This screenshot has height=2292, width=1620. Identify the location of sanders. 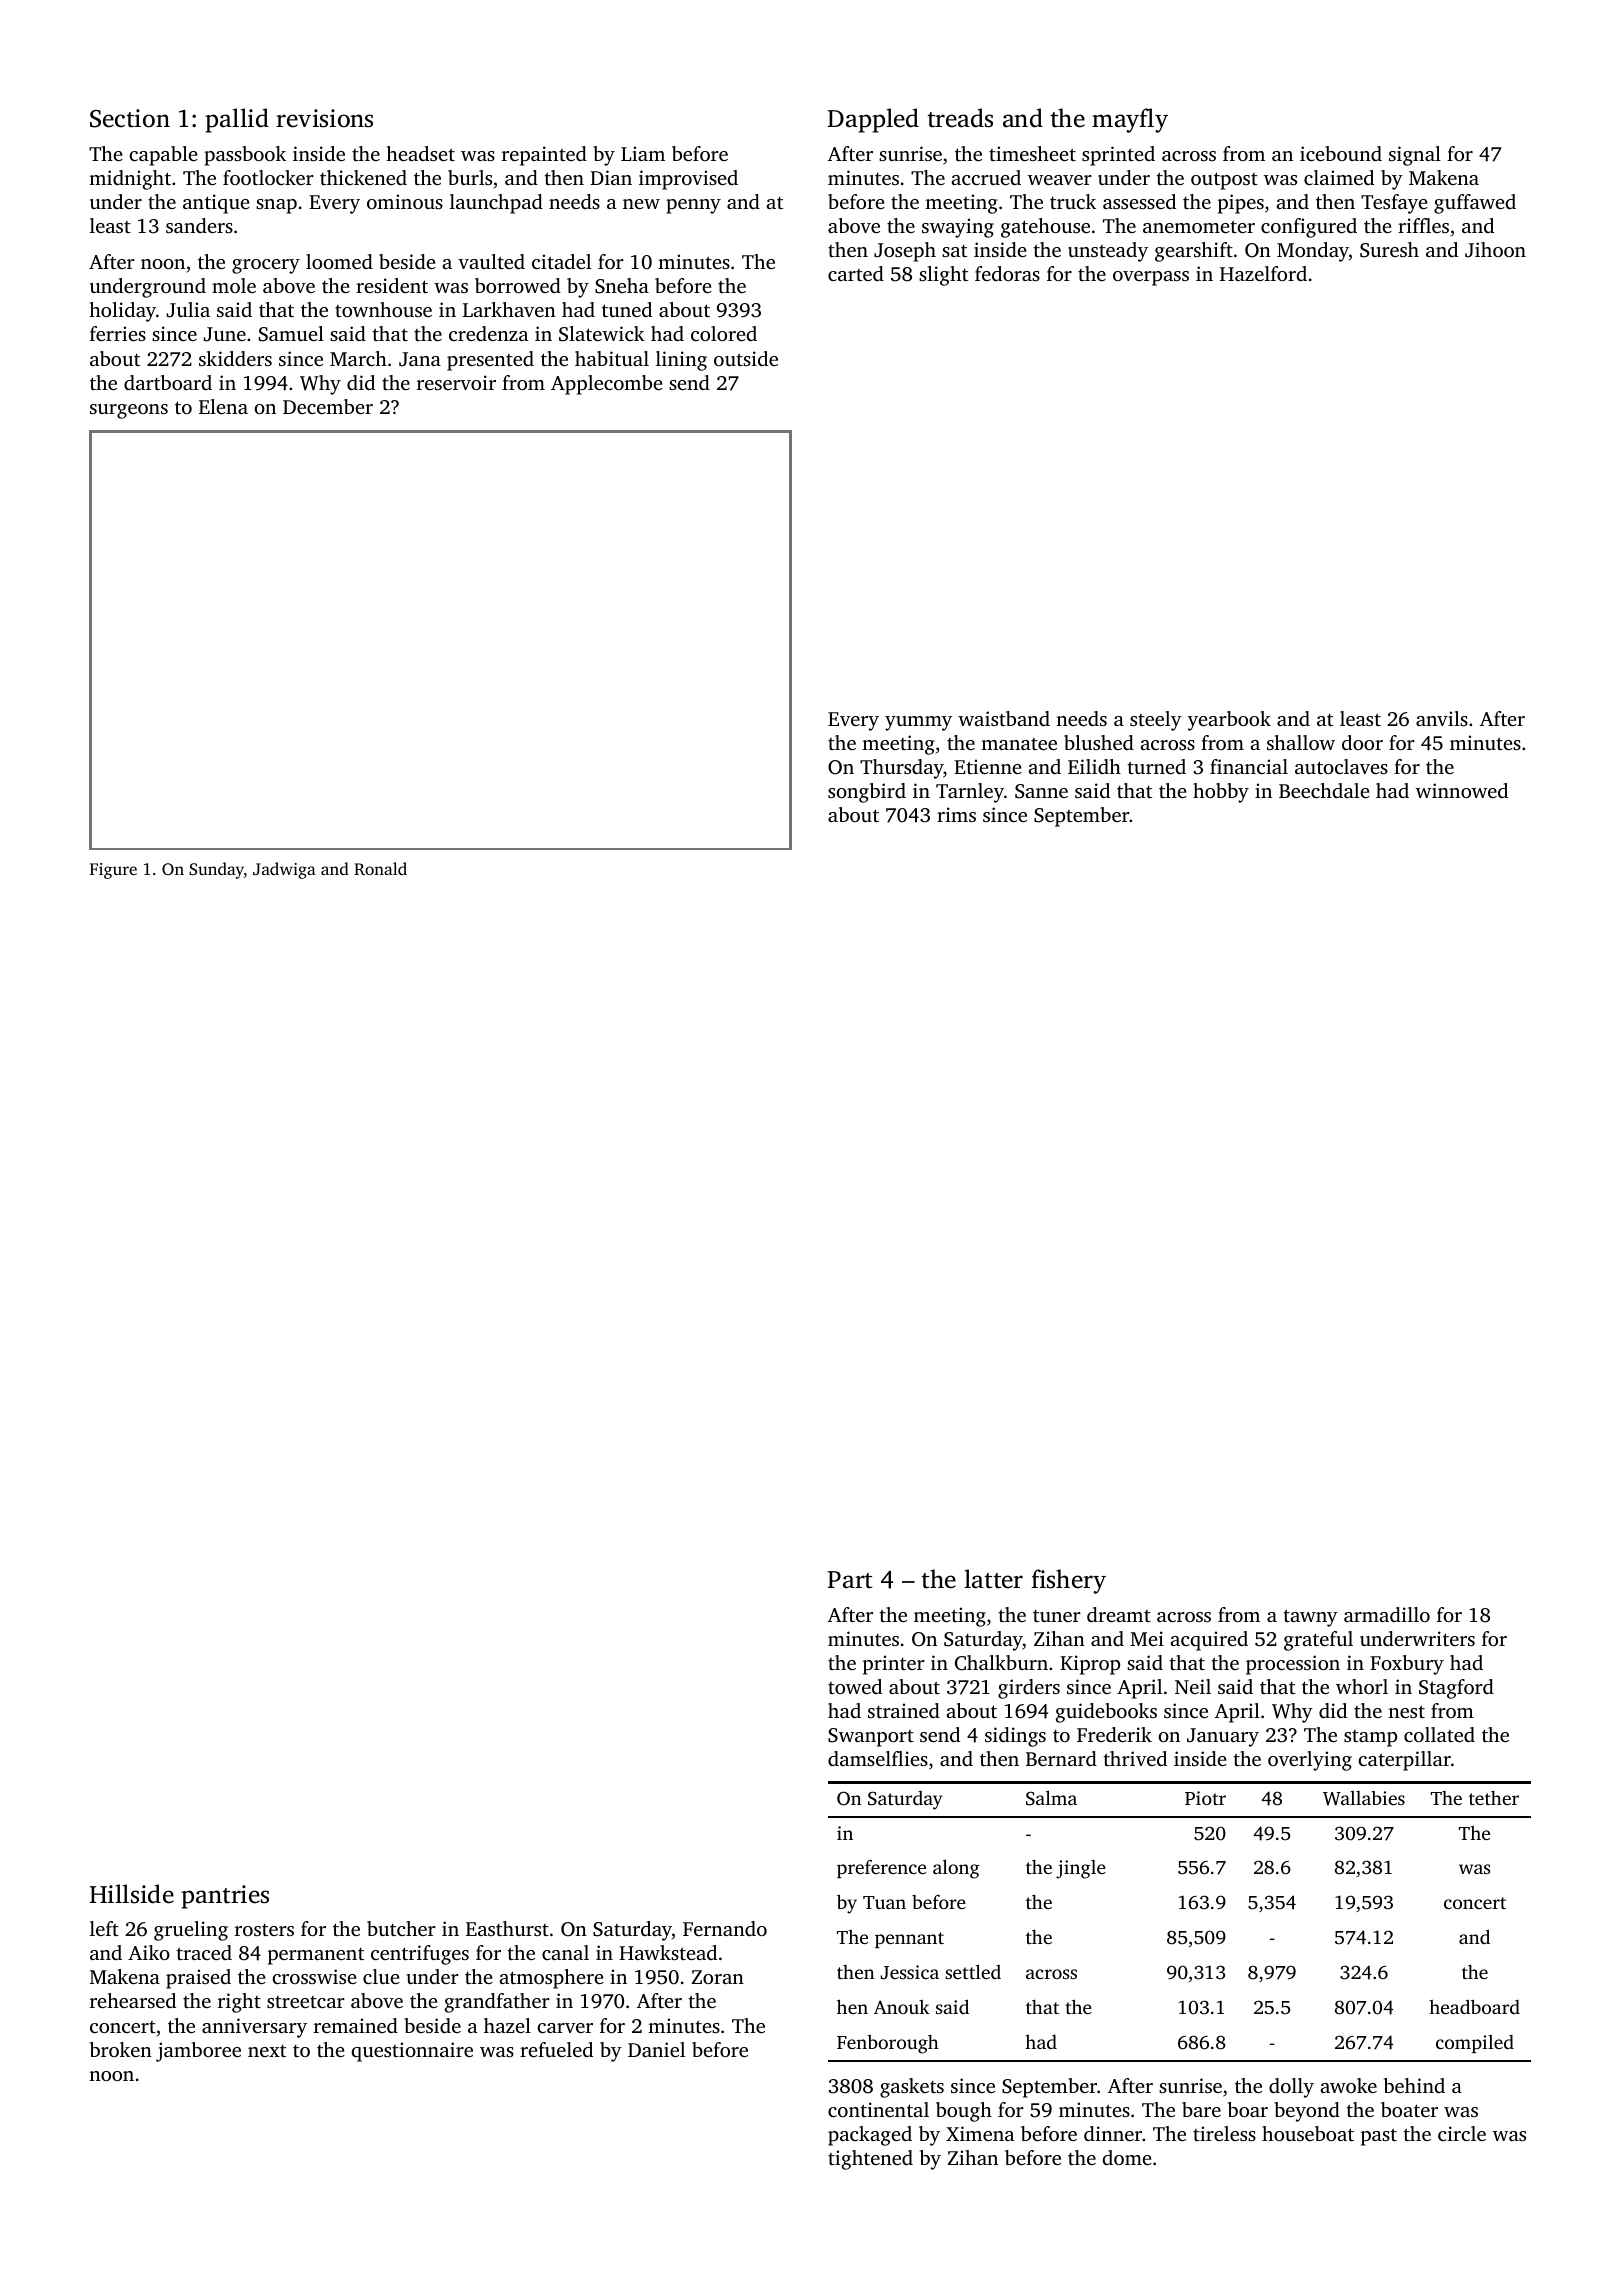
(199, 225).
